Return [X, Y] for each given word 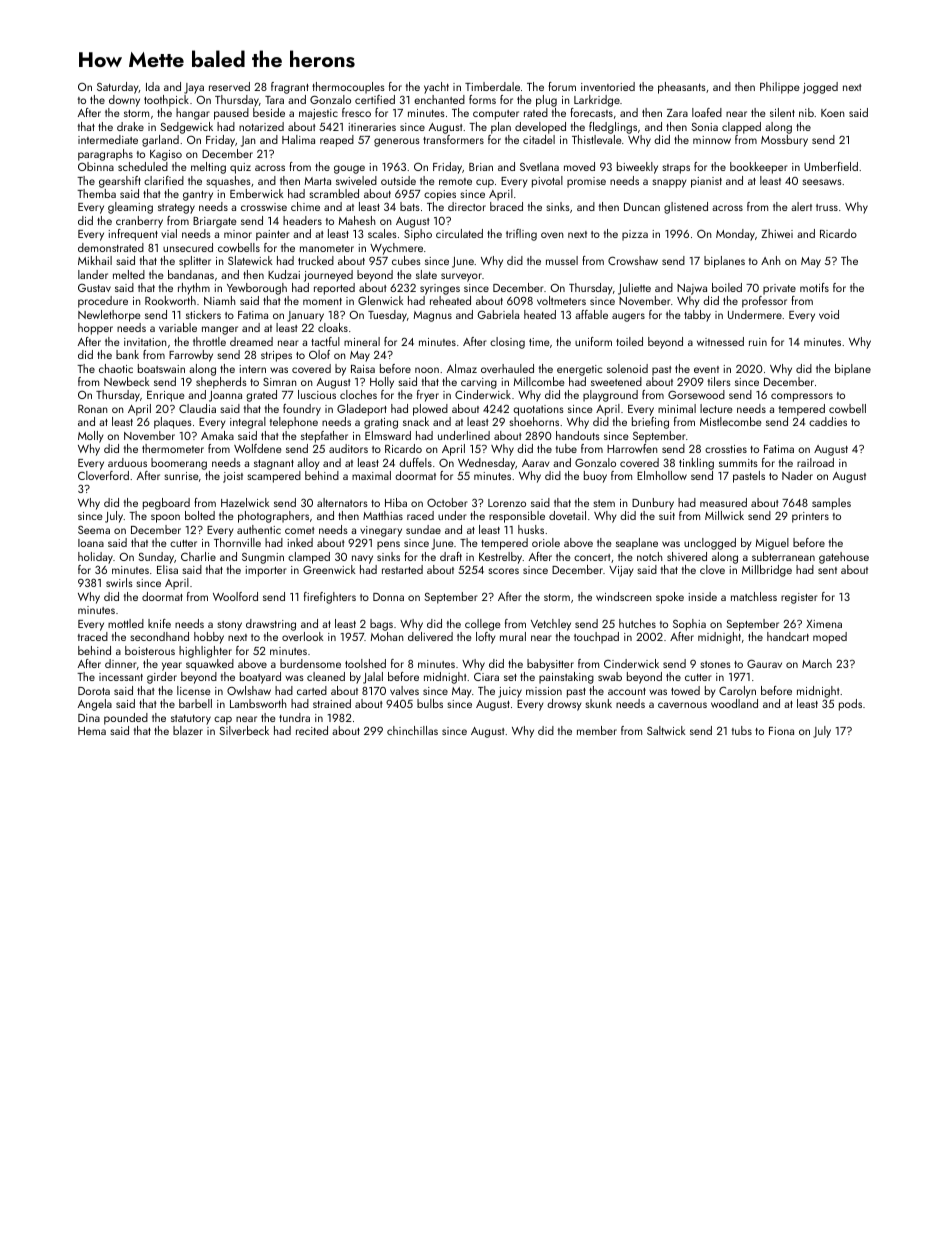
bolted [200, 515]
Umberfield [831, 166]
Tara [274, 100]
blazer [188, 730]
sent [827, 570]
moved [579, 166]
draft [451, 556]
